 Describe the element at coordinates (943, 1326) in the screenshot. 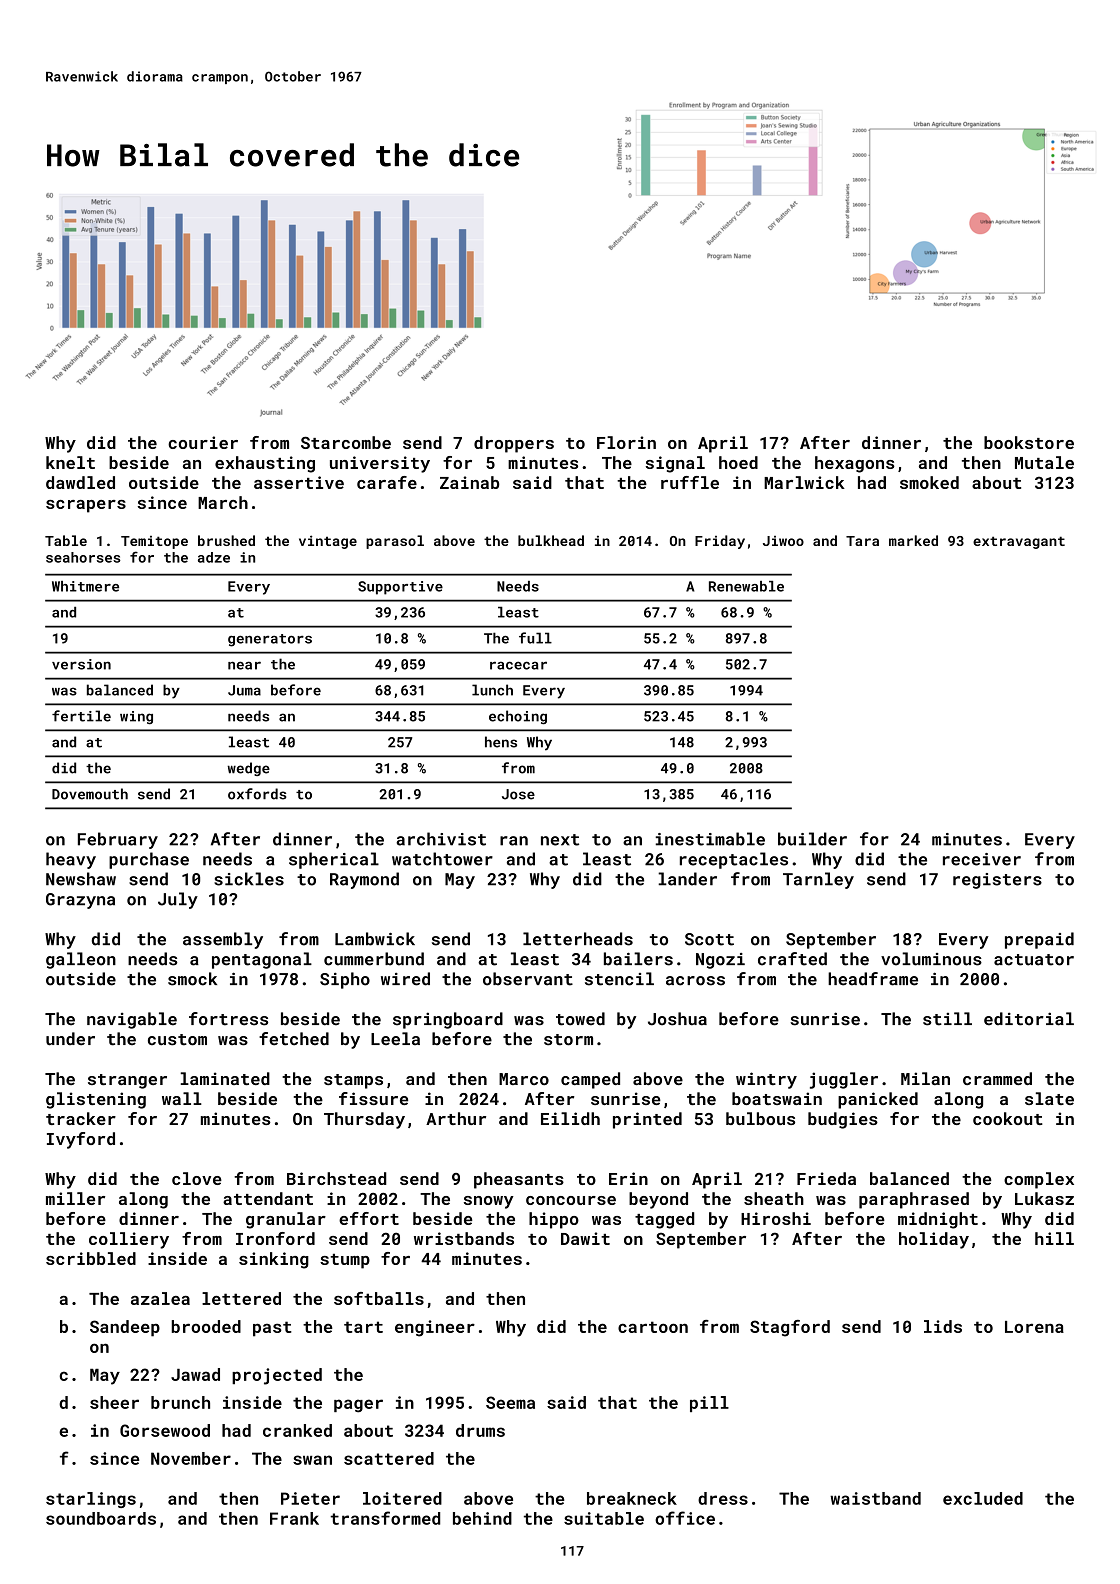

I see `lids` at that location.
